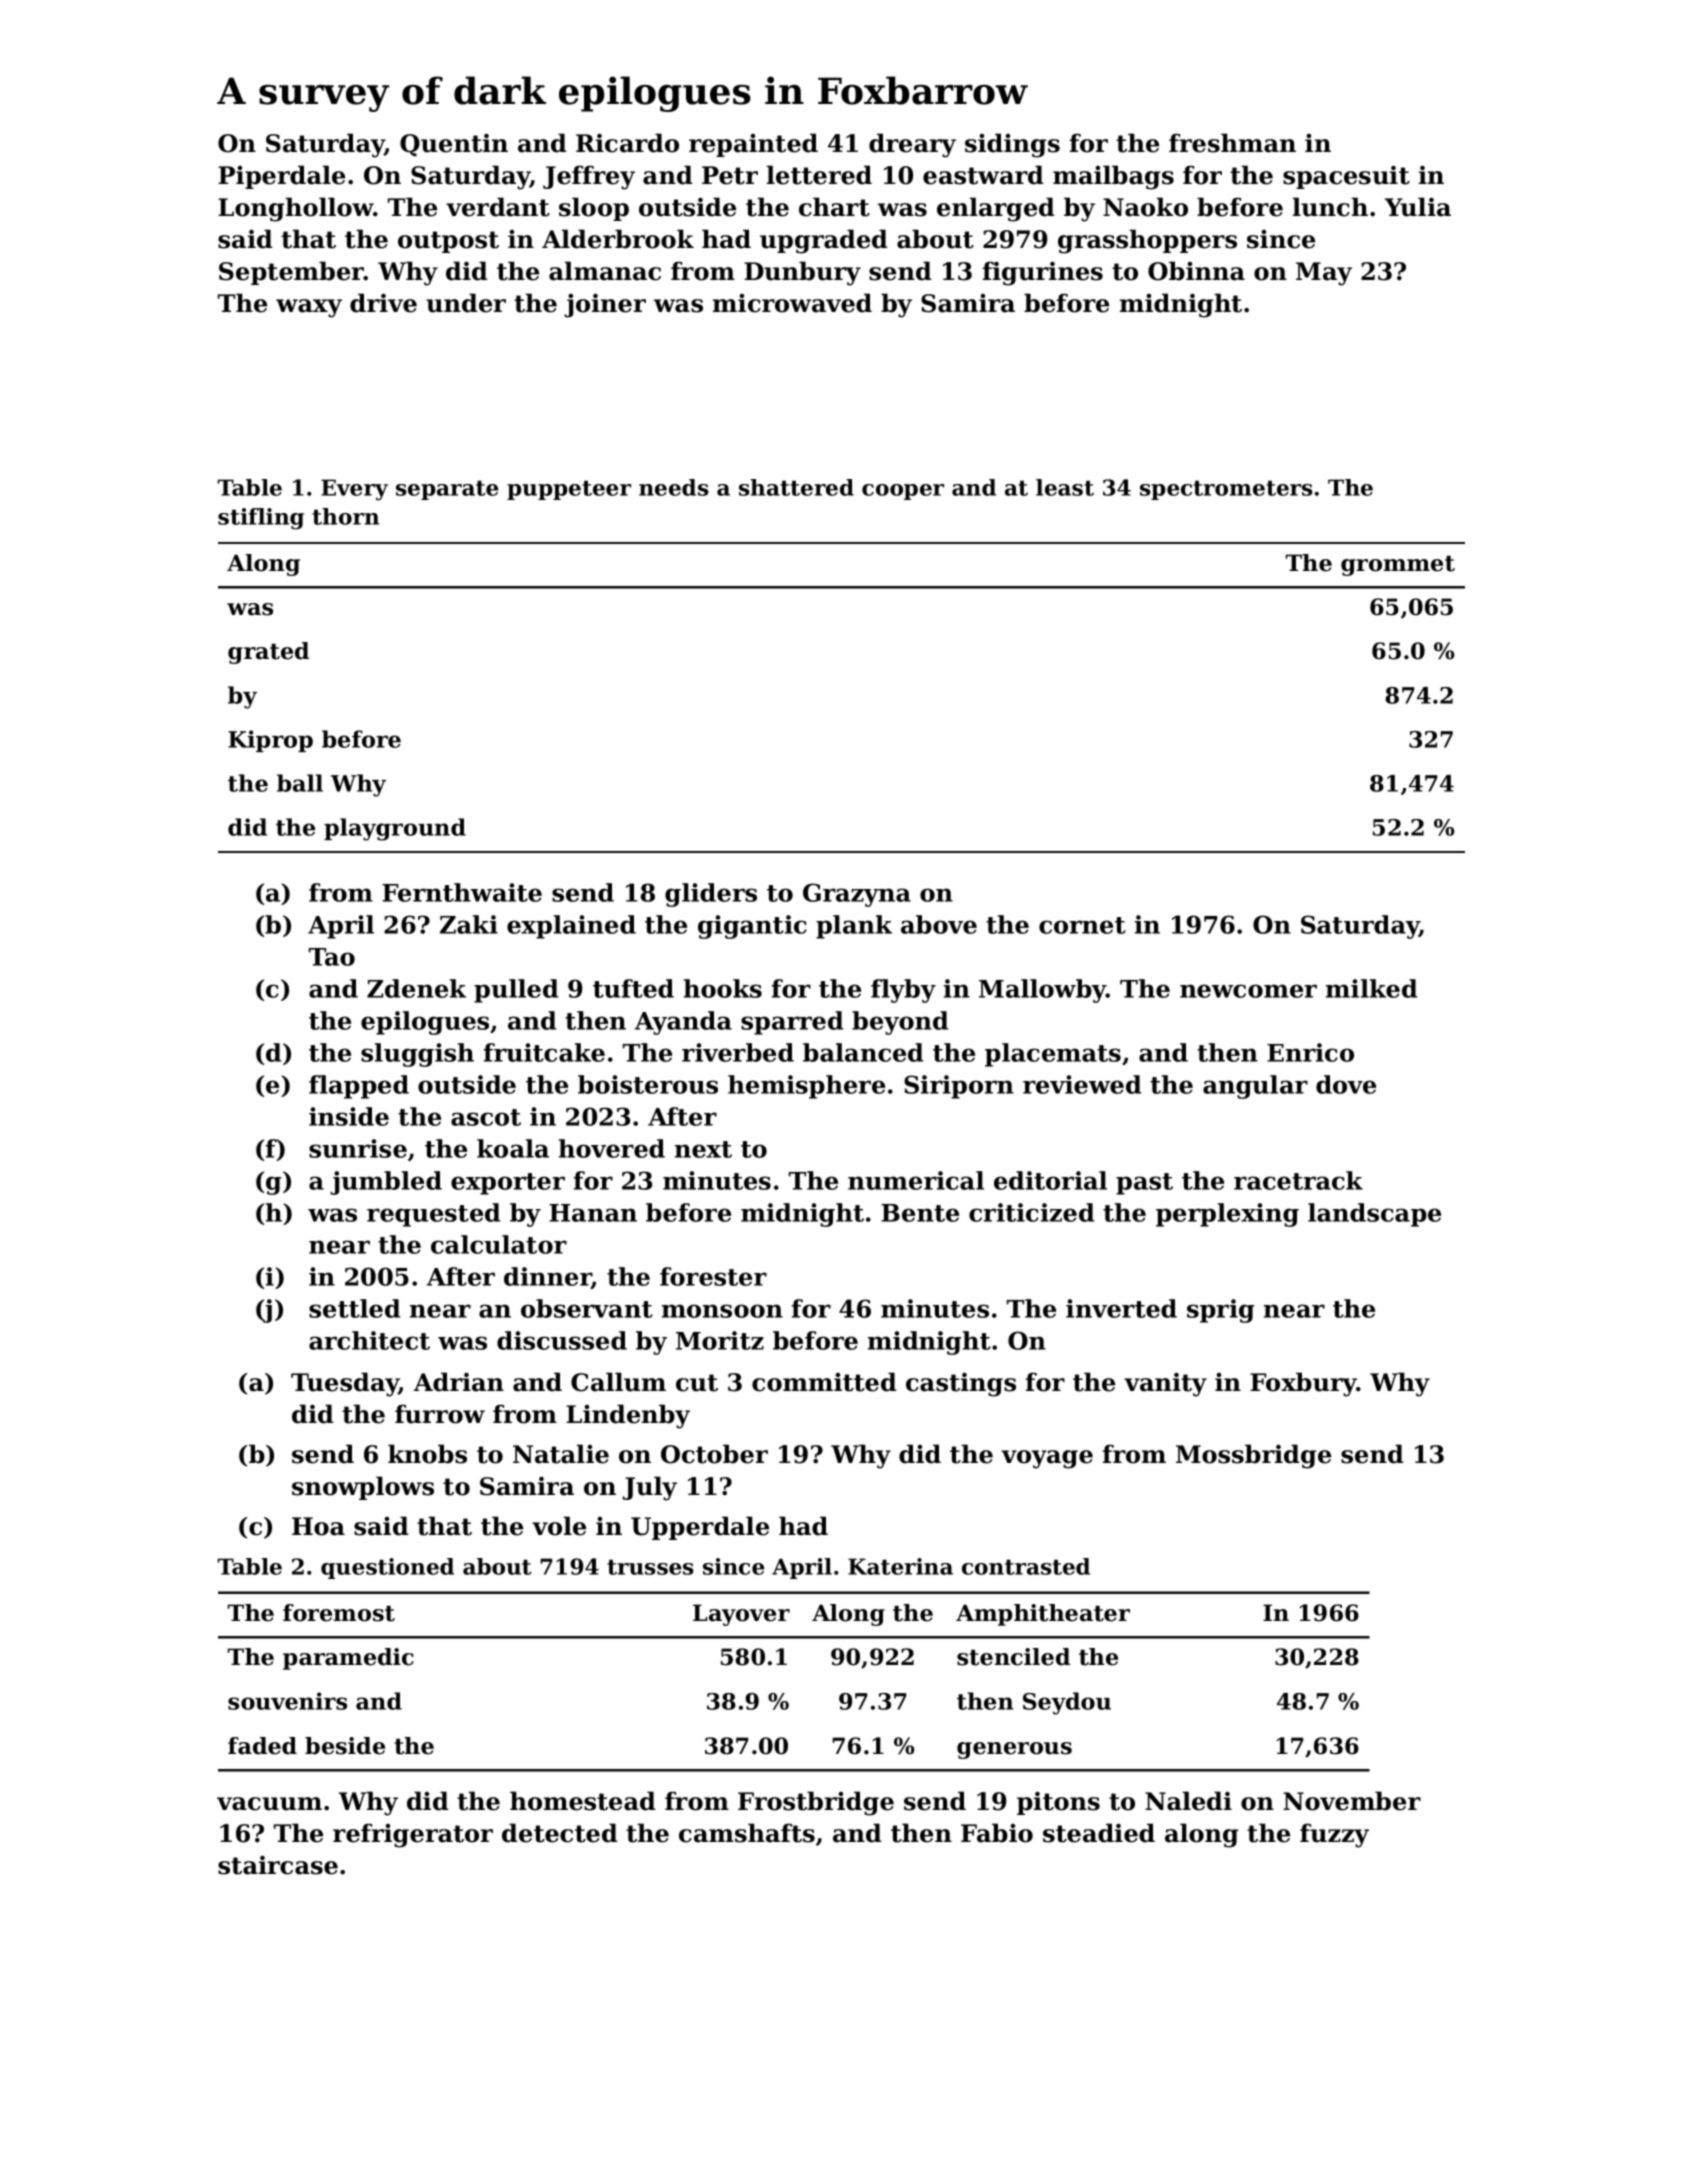 Image resolution: width=1683 pixels, height=2178 pixels. I want to click on souvenirs, so click(287, 1701).
